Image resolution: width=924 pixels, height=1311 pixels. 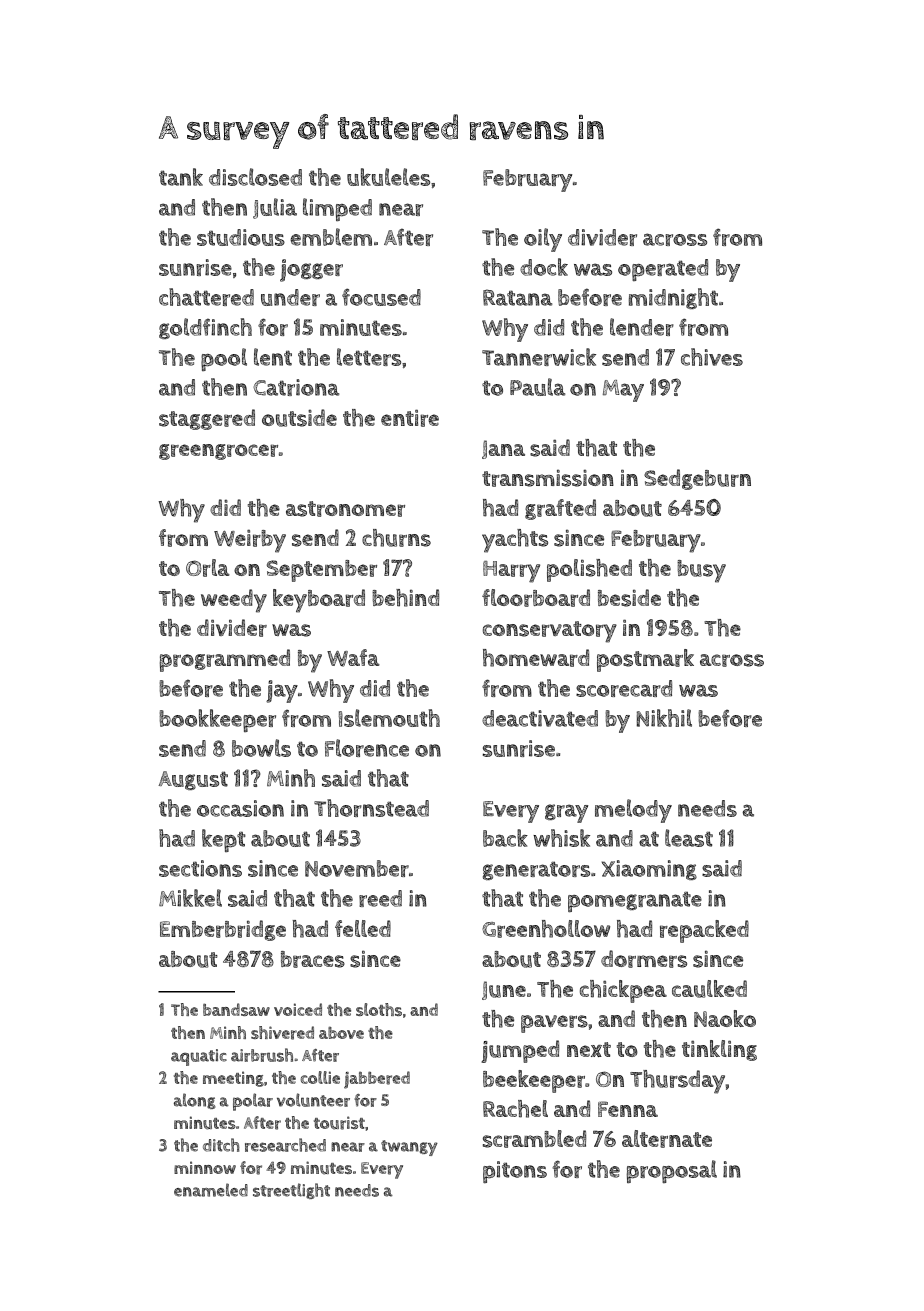 I want to click on ukuleles, so click(x=388, y=177).
